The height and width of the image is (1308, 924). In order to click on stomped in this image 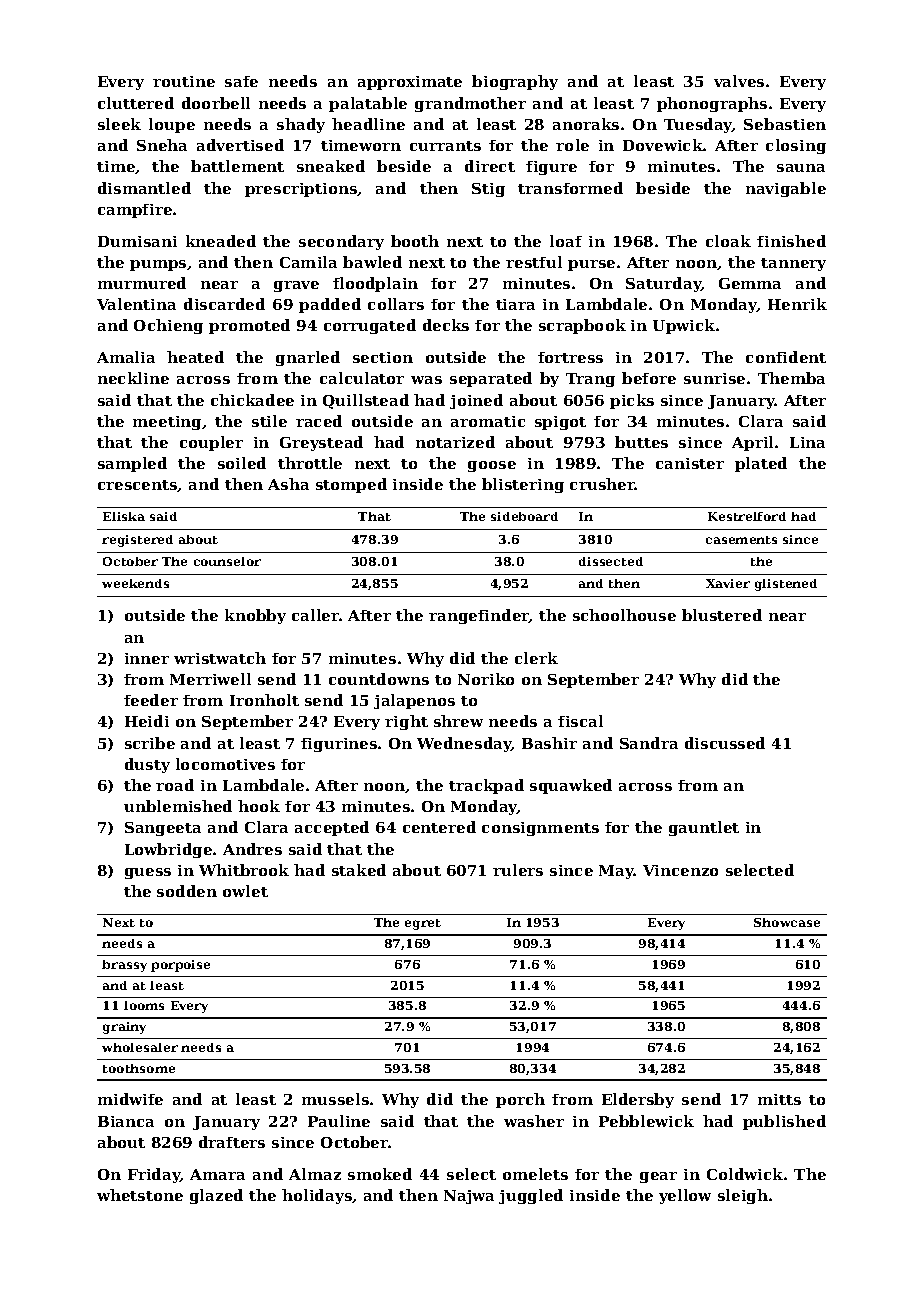, I will do `click(351, 485)`.
